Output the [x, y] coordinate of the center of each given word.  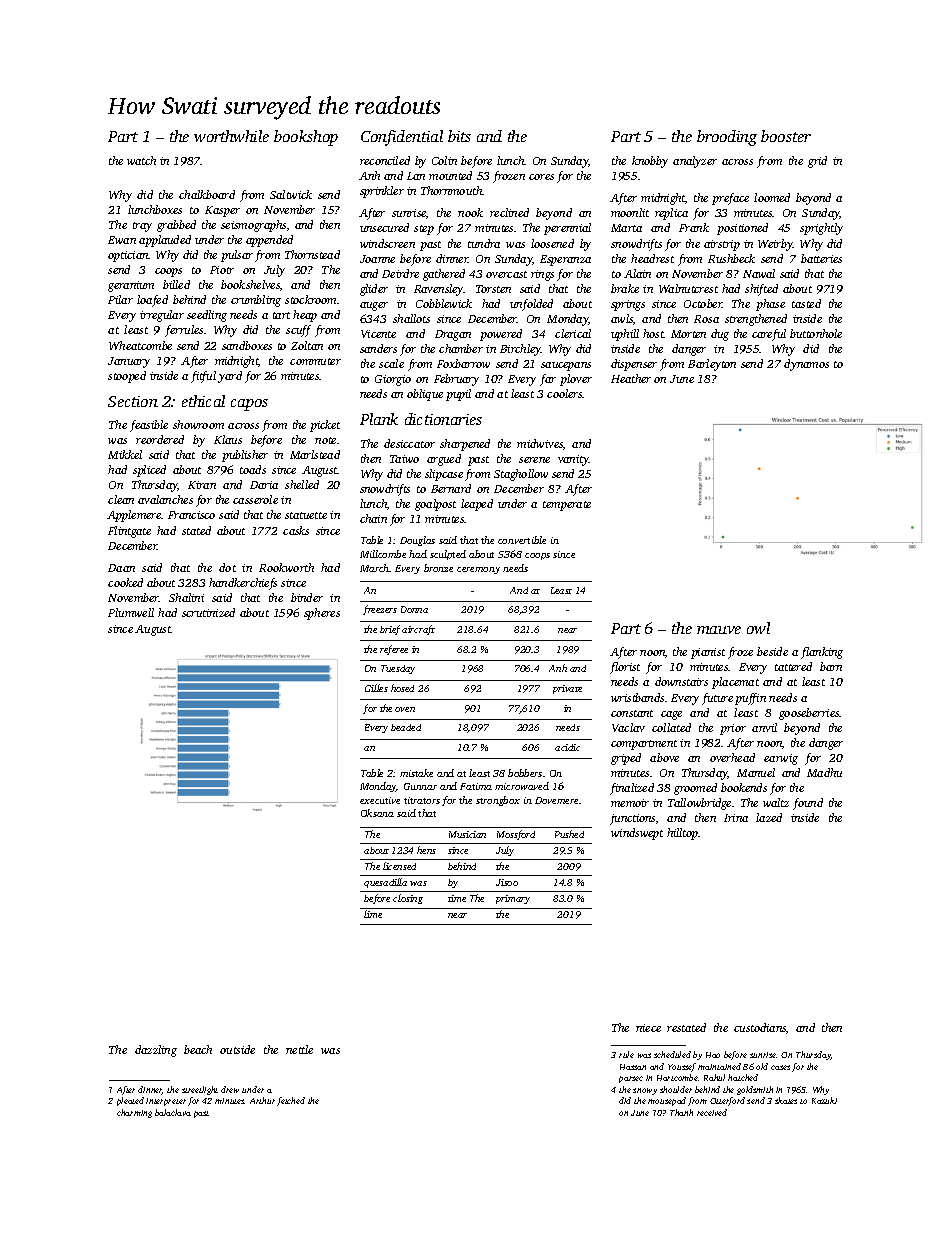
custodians [760, 1027]
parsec [631, 1079]
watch [141, 160]
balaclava [173, 1112]
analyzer [695, 162]
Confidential [402, 138]
